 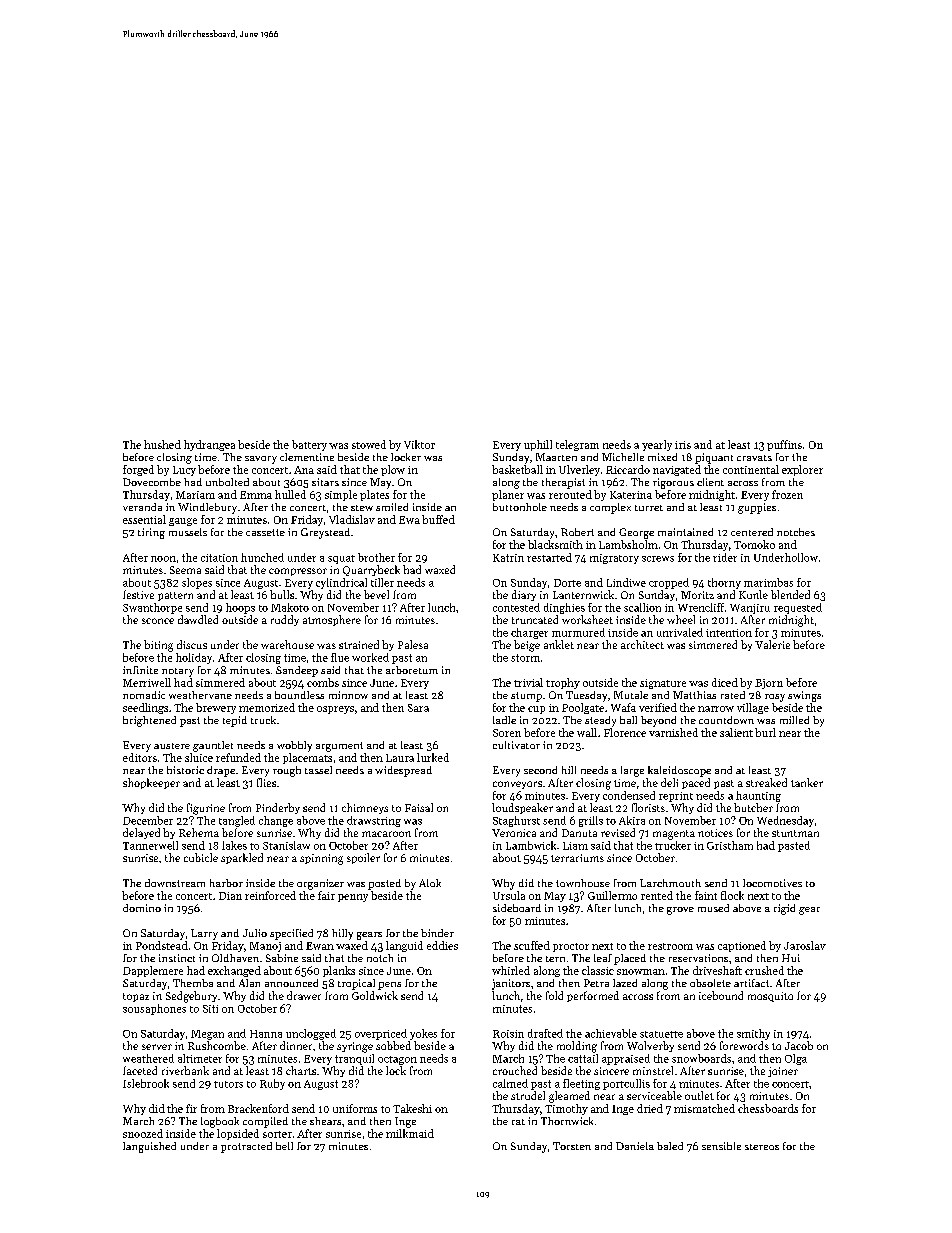 I want to click on shopkeeper, so click(x=151, y=783).
